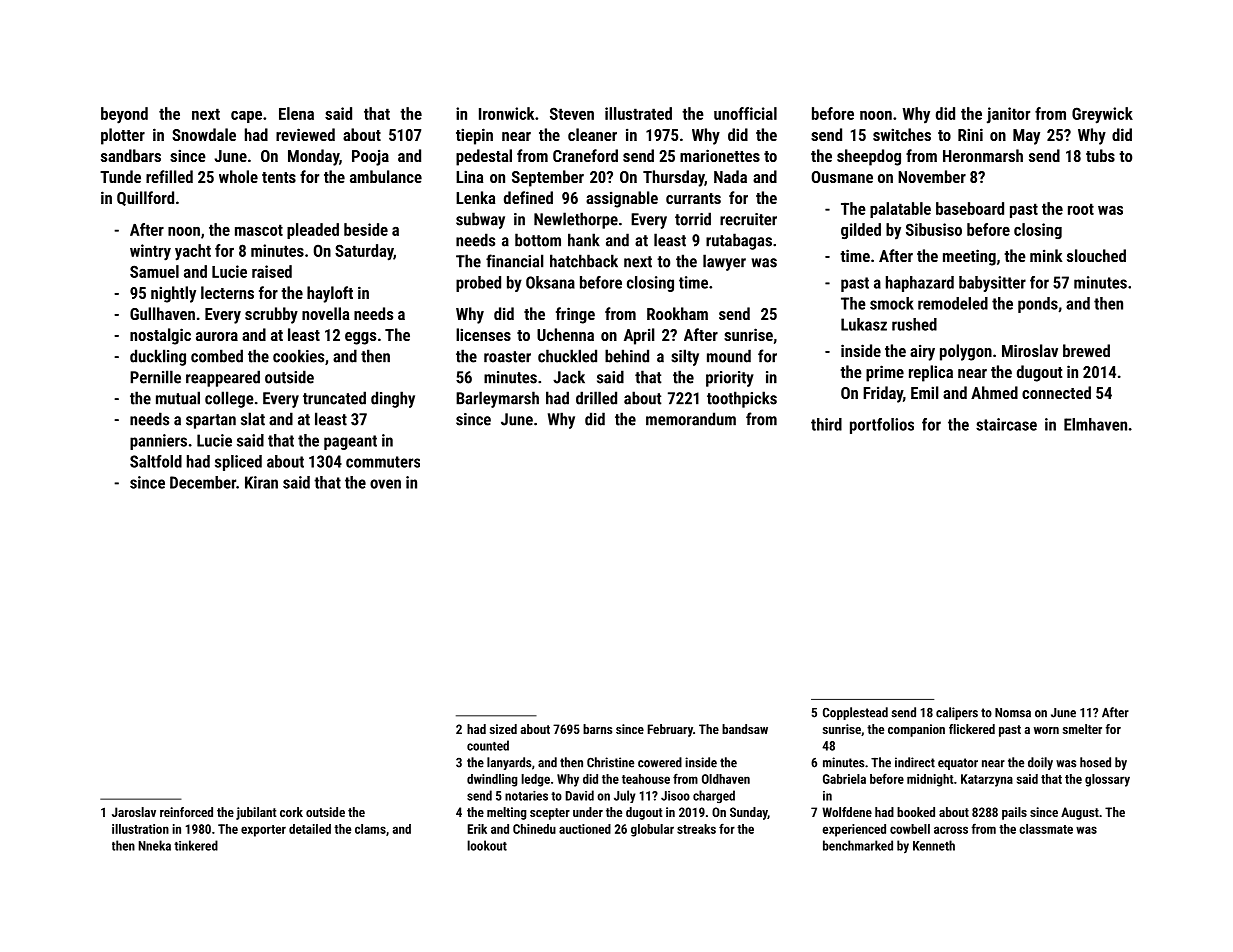 Image resolution: width=1233 pixels, height=952 pixels. I want to click on ambulance, so click(386, 176).
